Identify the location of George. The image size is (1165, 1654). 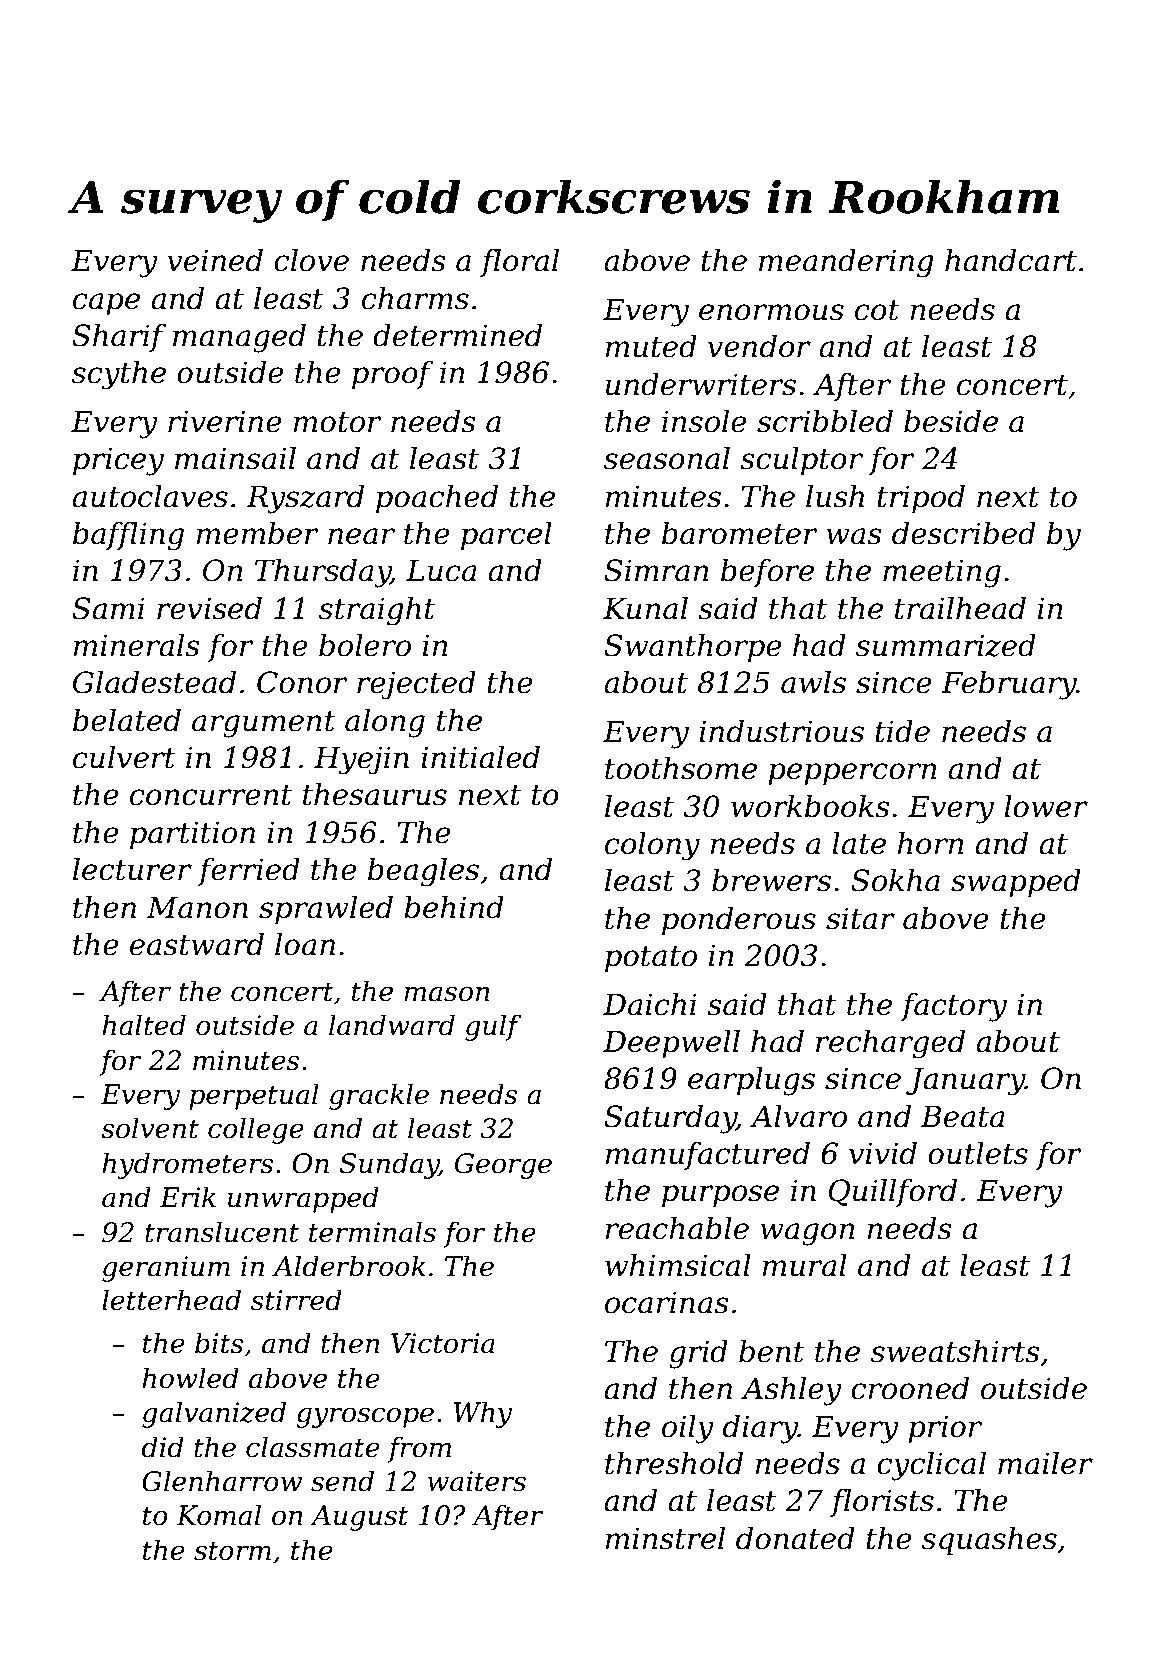
(503, 1166).
